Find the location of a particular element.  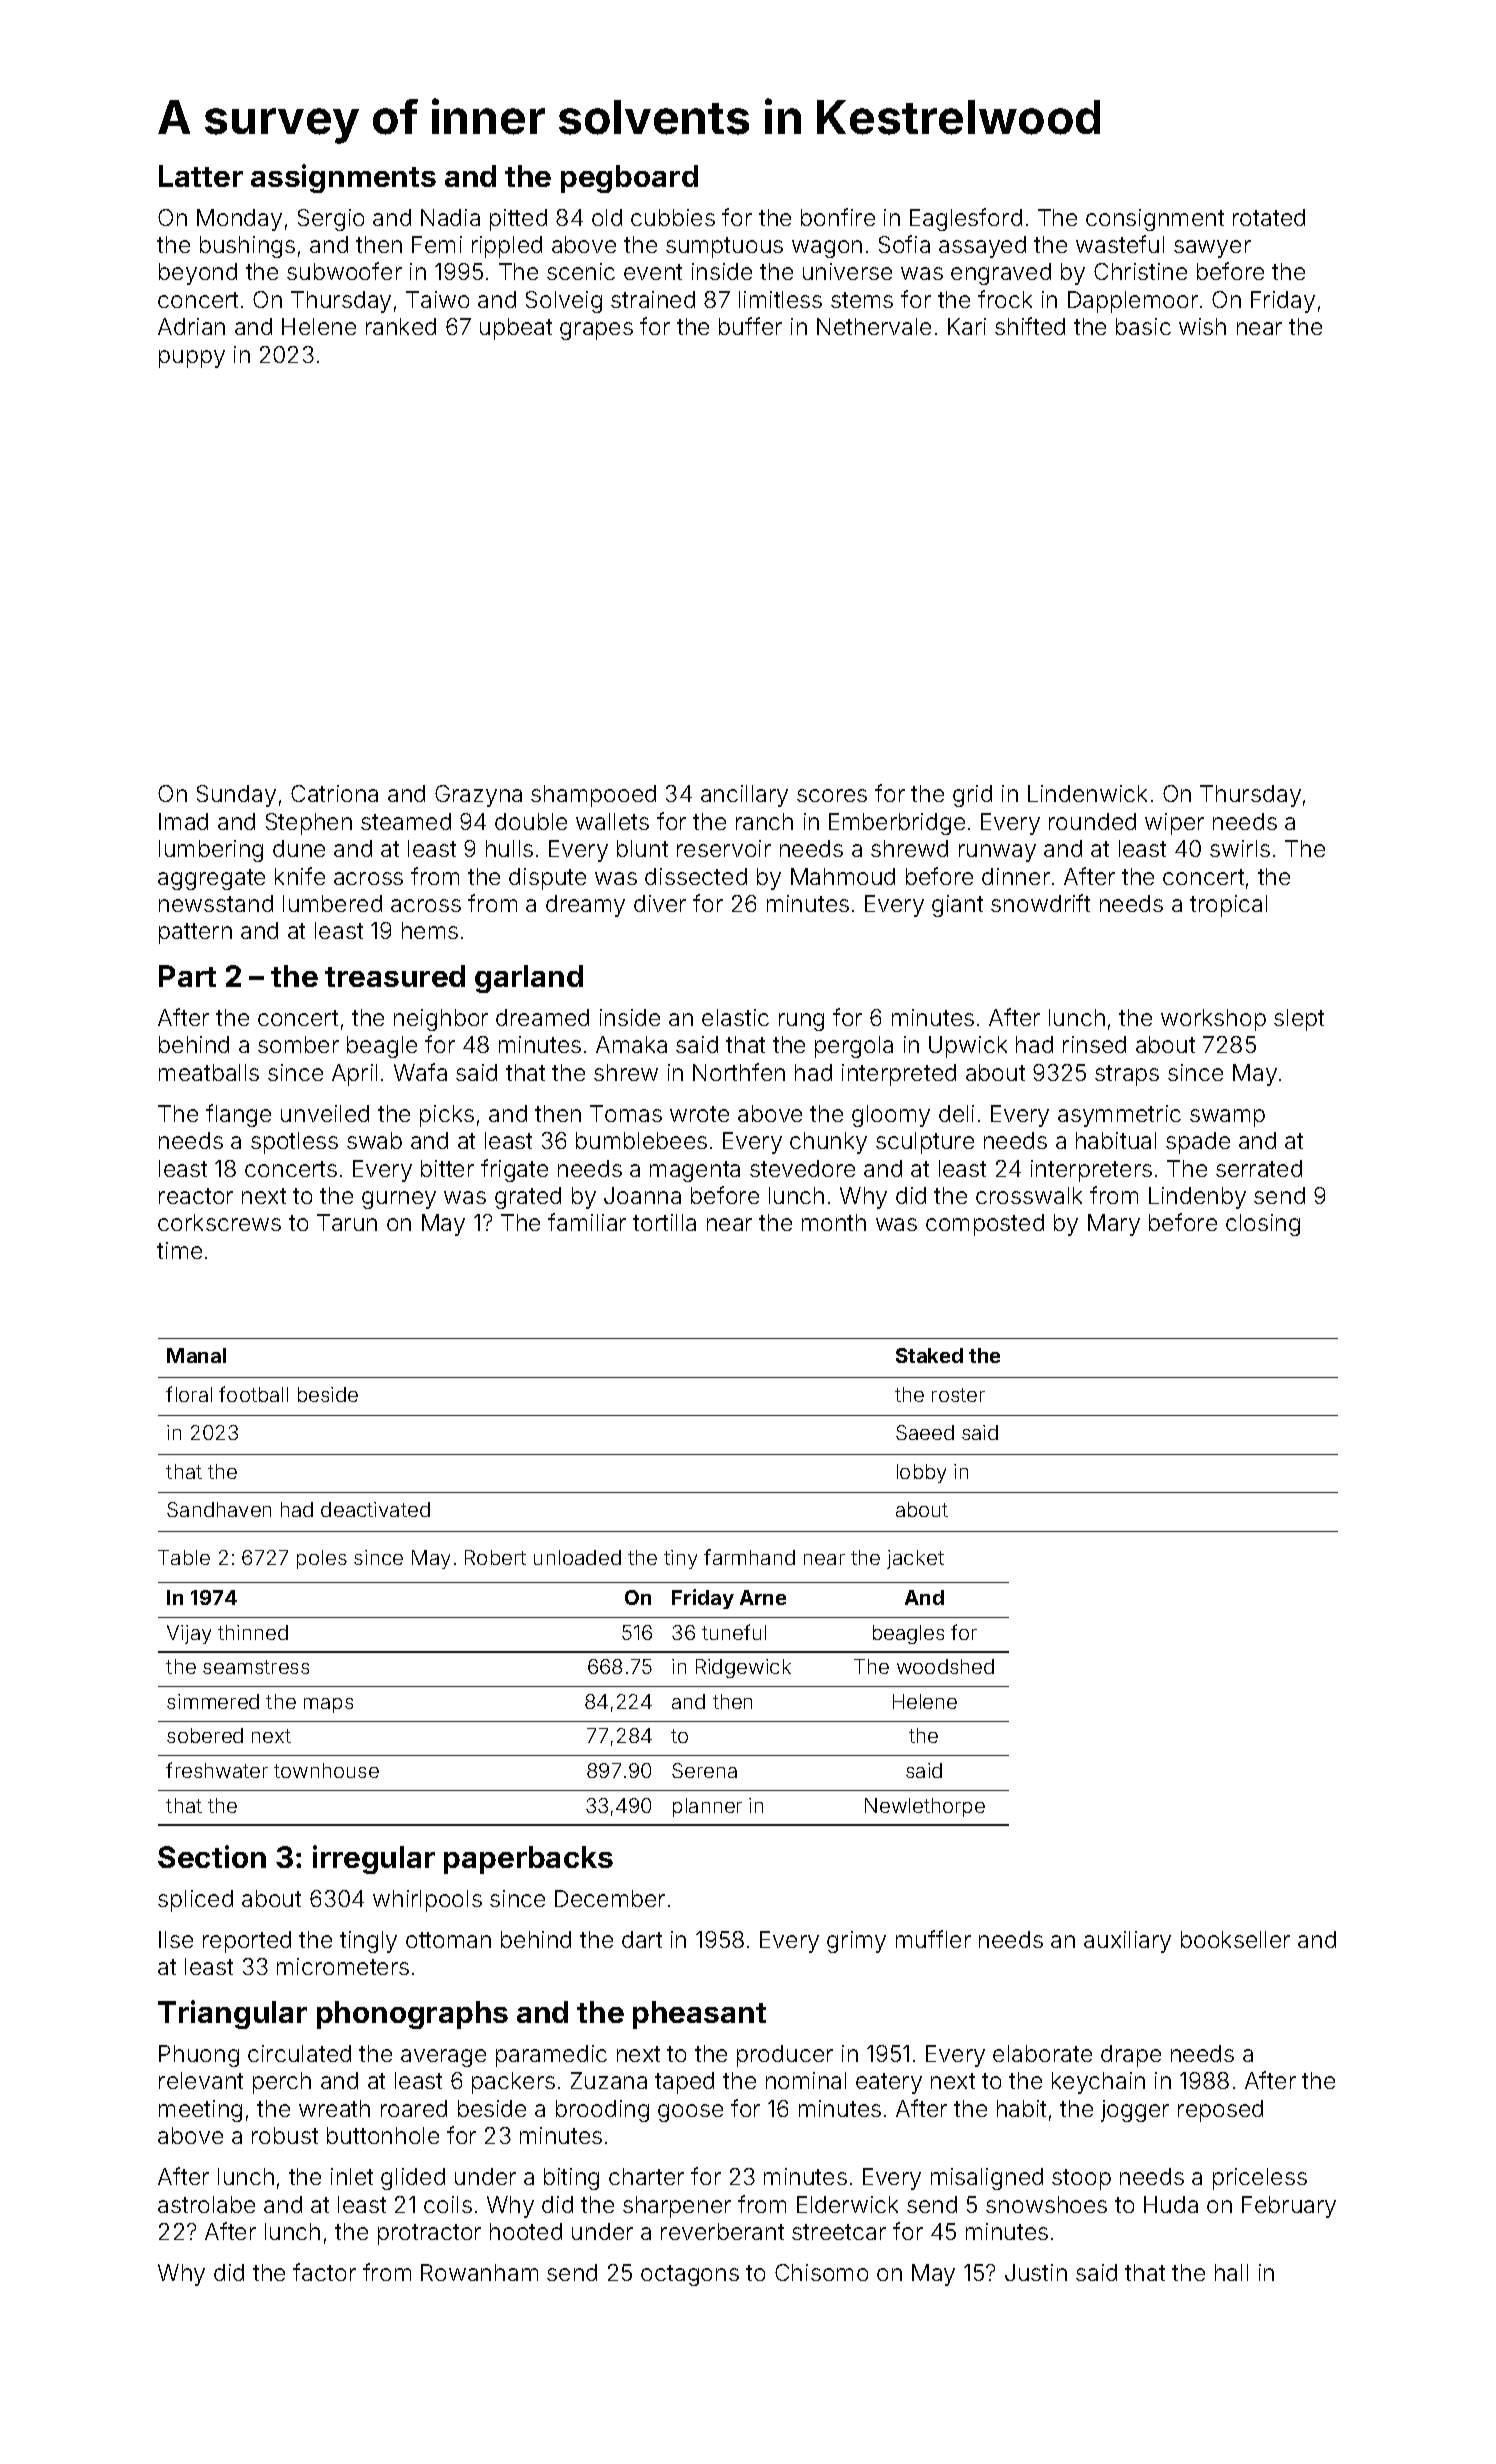

pegboard is located at coordinates (629, 179).
